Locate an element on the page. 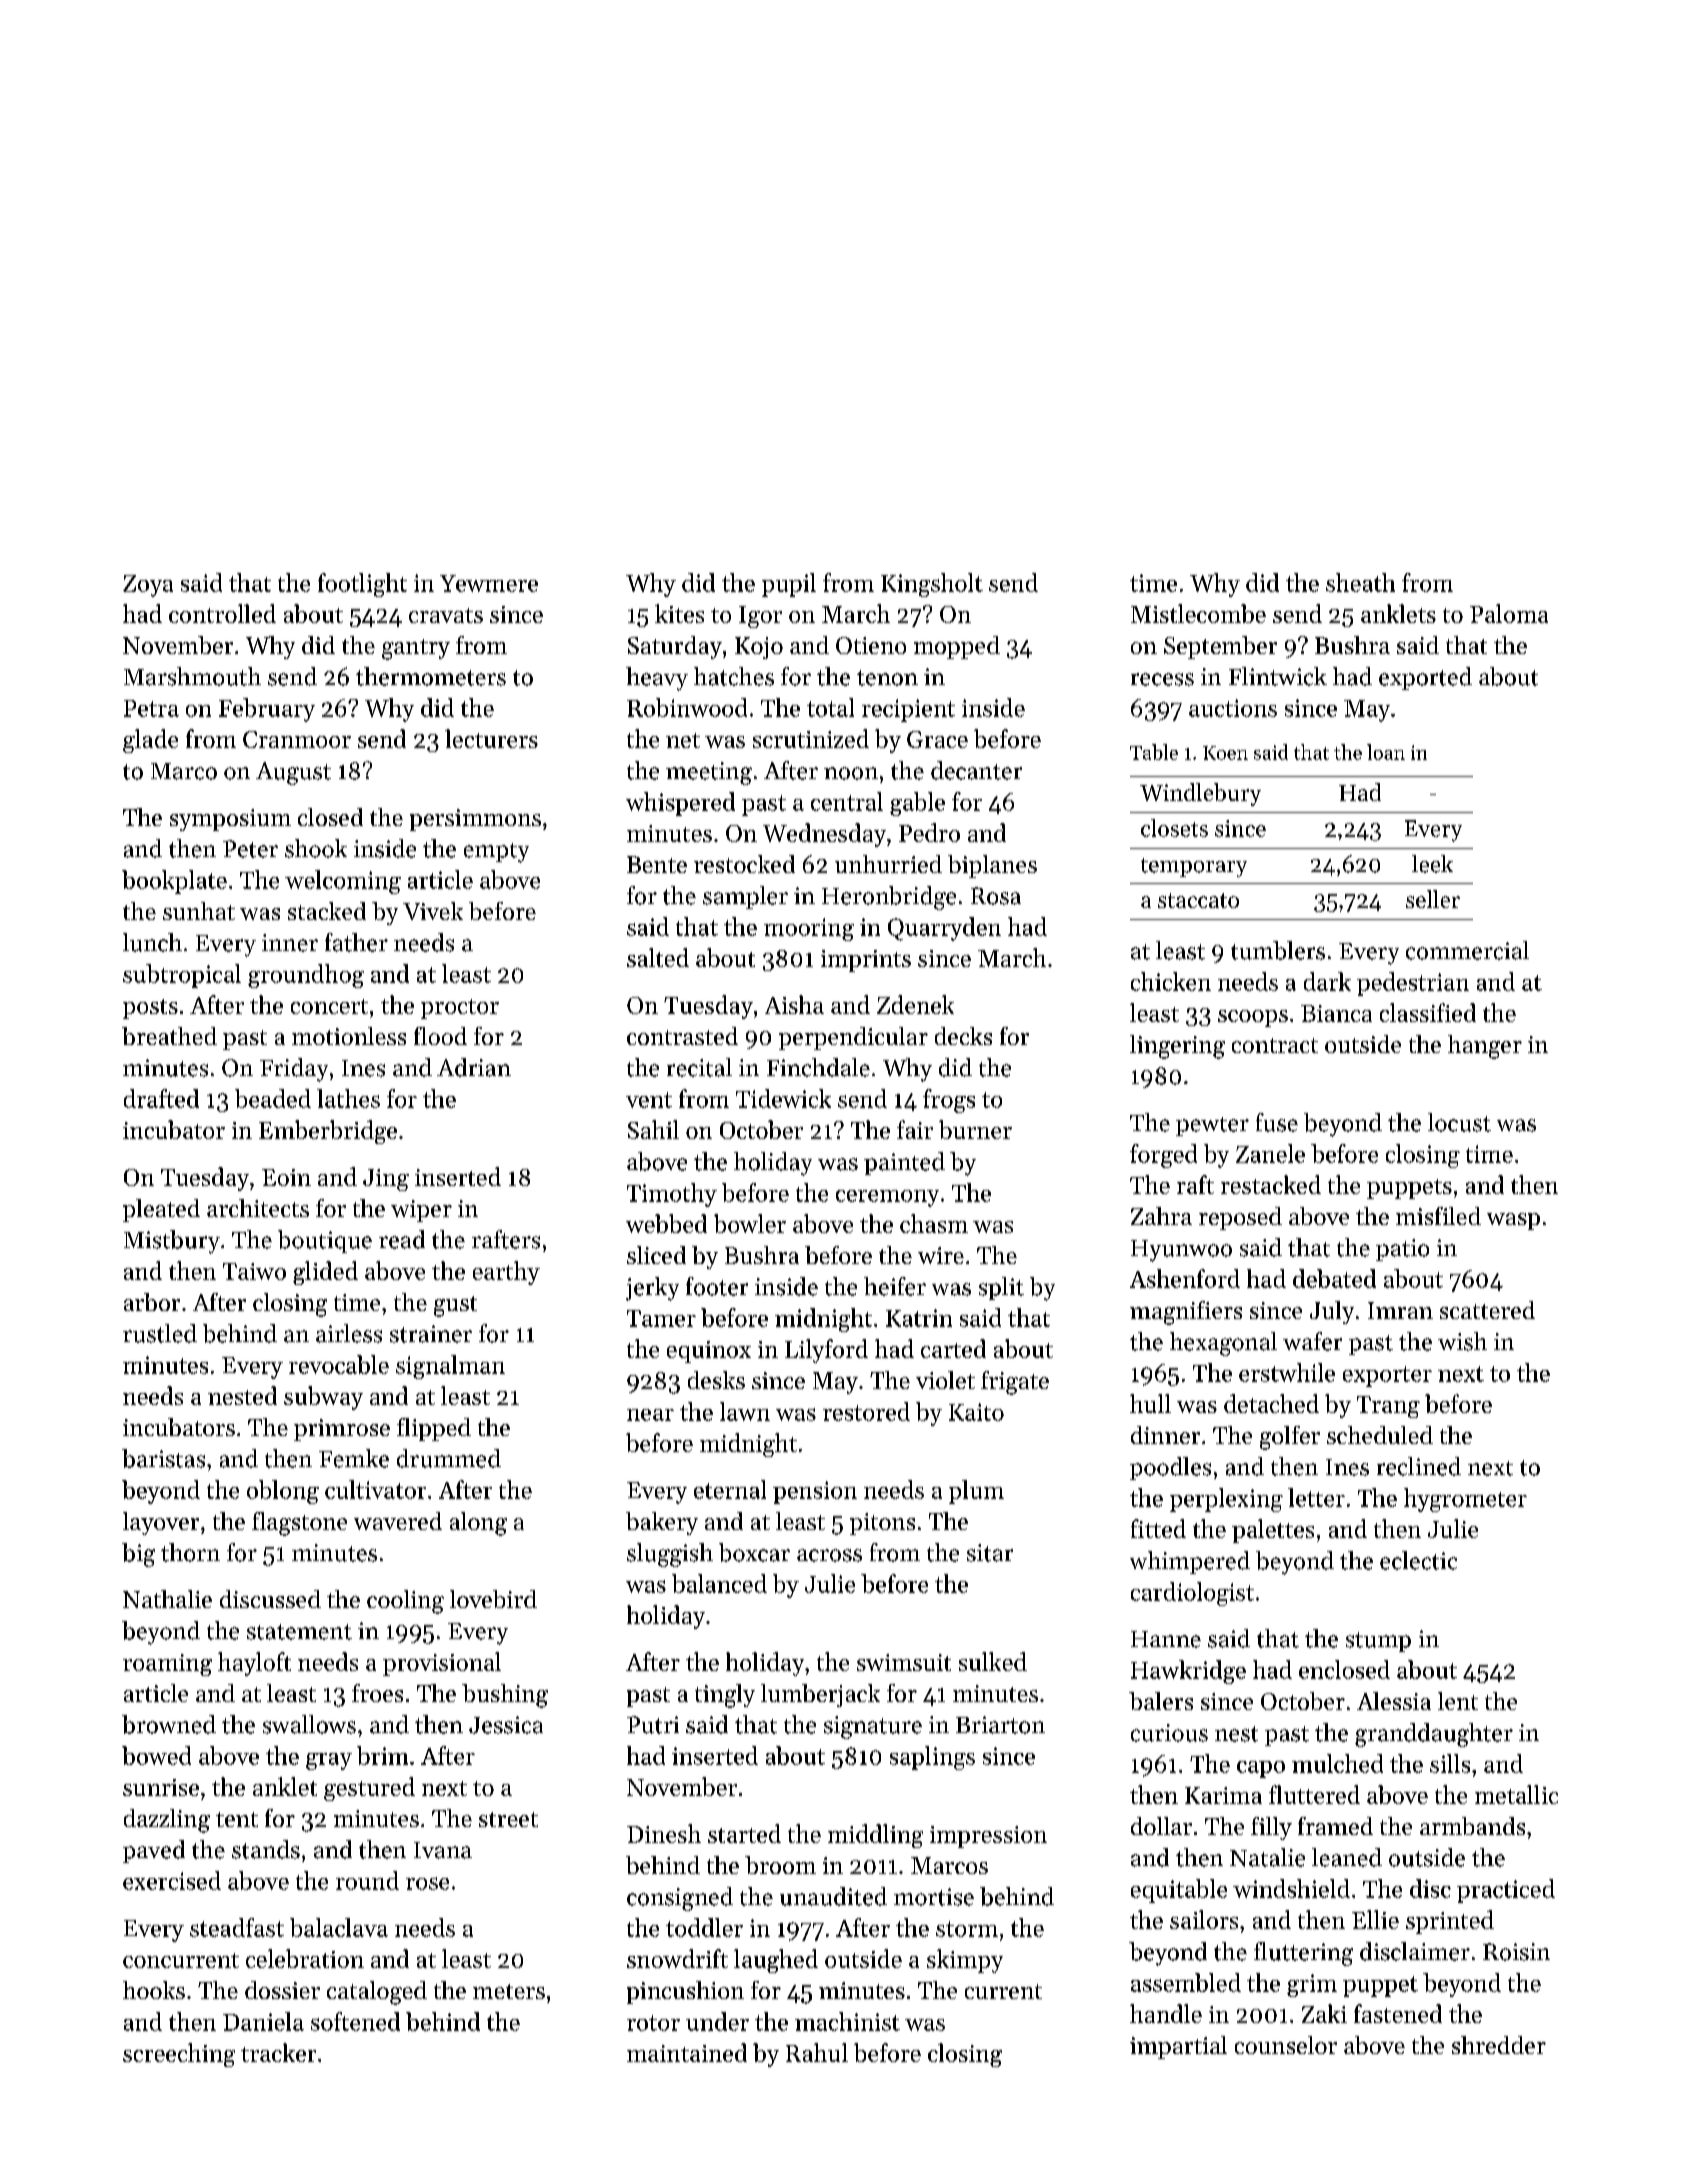  Zoya is located at coordinates (148, 586).
